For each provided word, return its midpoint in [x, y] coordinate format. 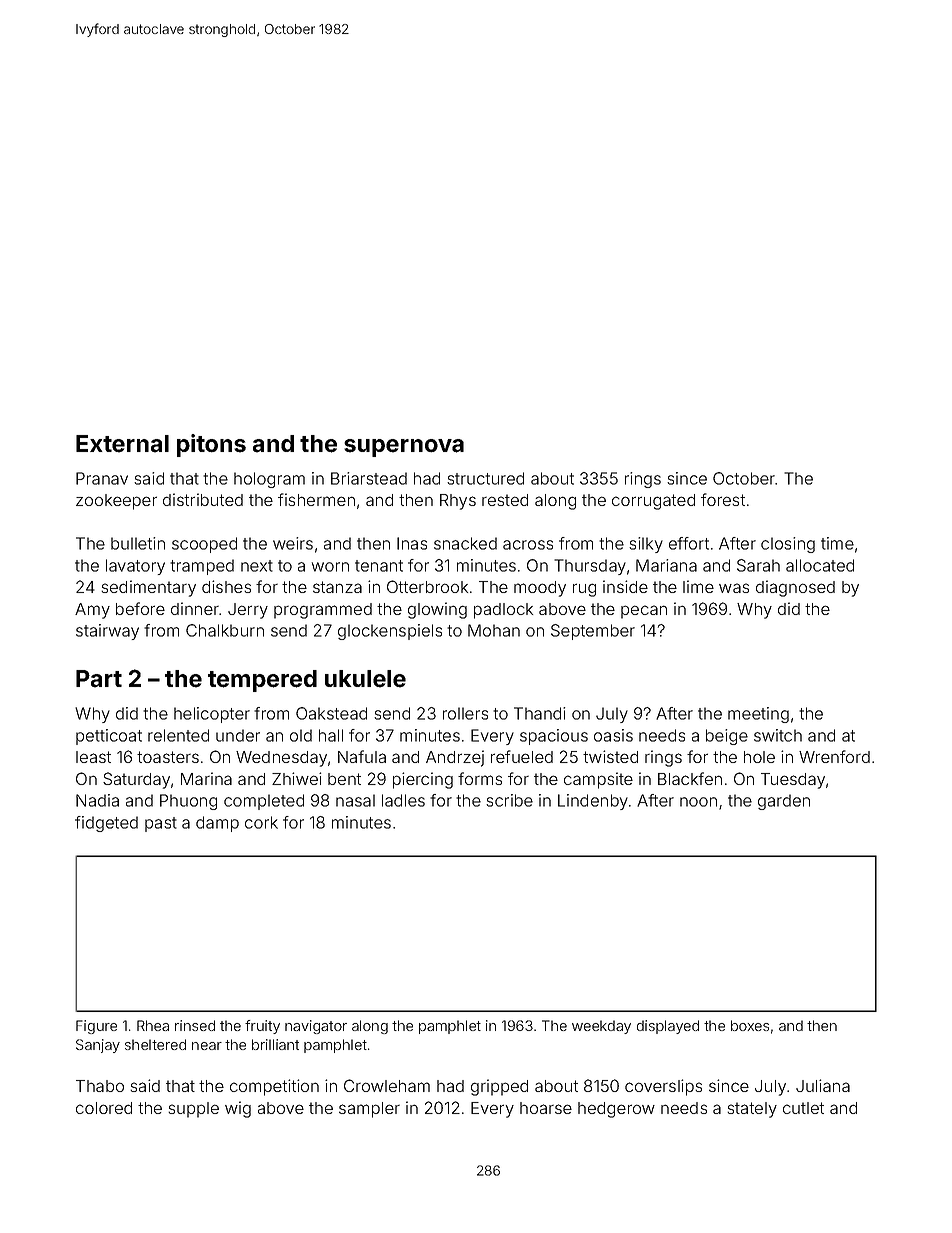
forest [723, 499]
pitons [211, 445]
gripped [499, 1087]
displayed [668, 1027]
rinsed [195, 1025]
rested [505, 500]
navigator [316, 1027]
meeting [758, 715]
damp [217, 824]
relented [178, 735]
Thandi [540, 713]
